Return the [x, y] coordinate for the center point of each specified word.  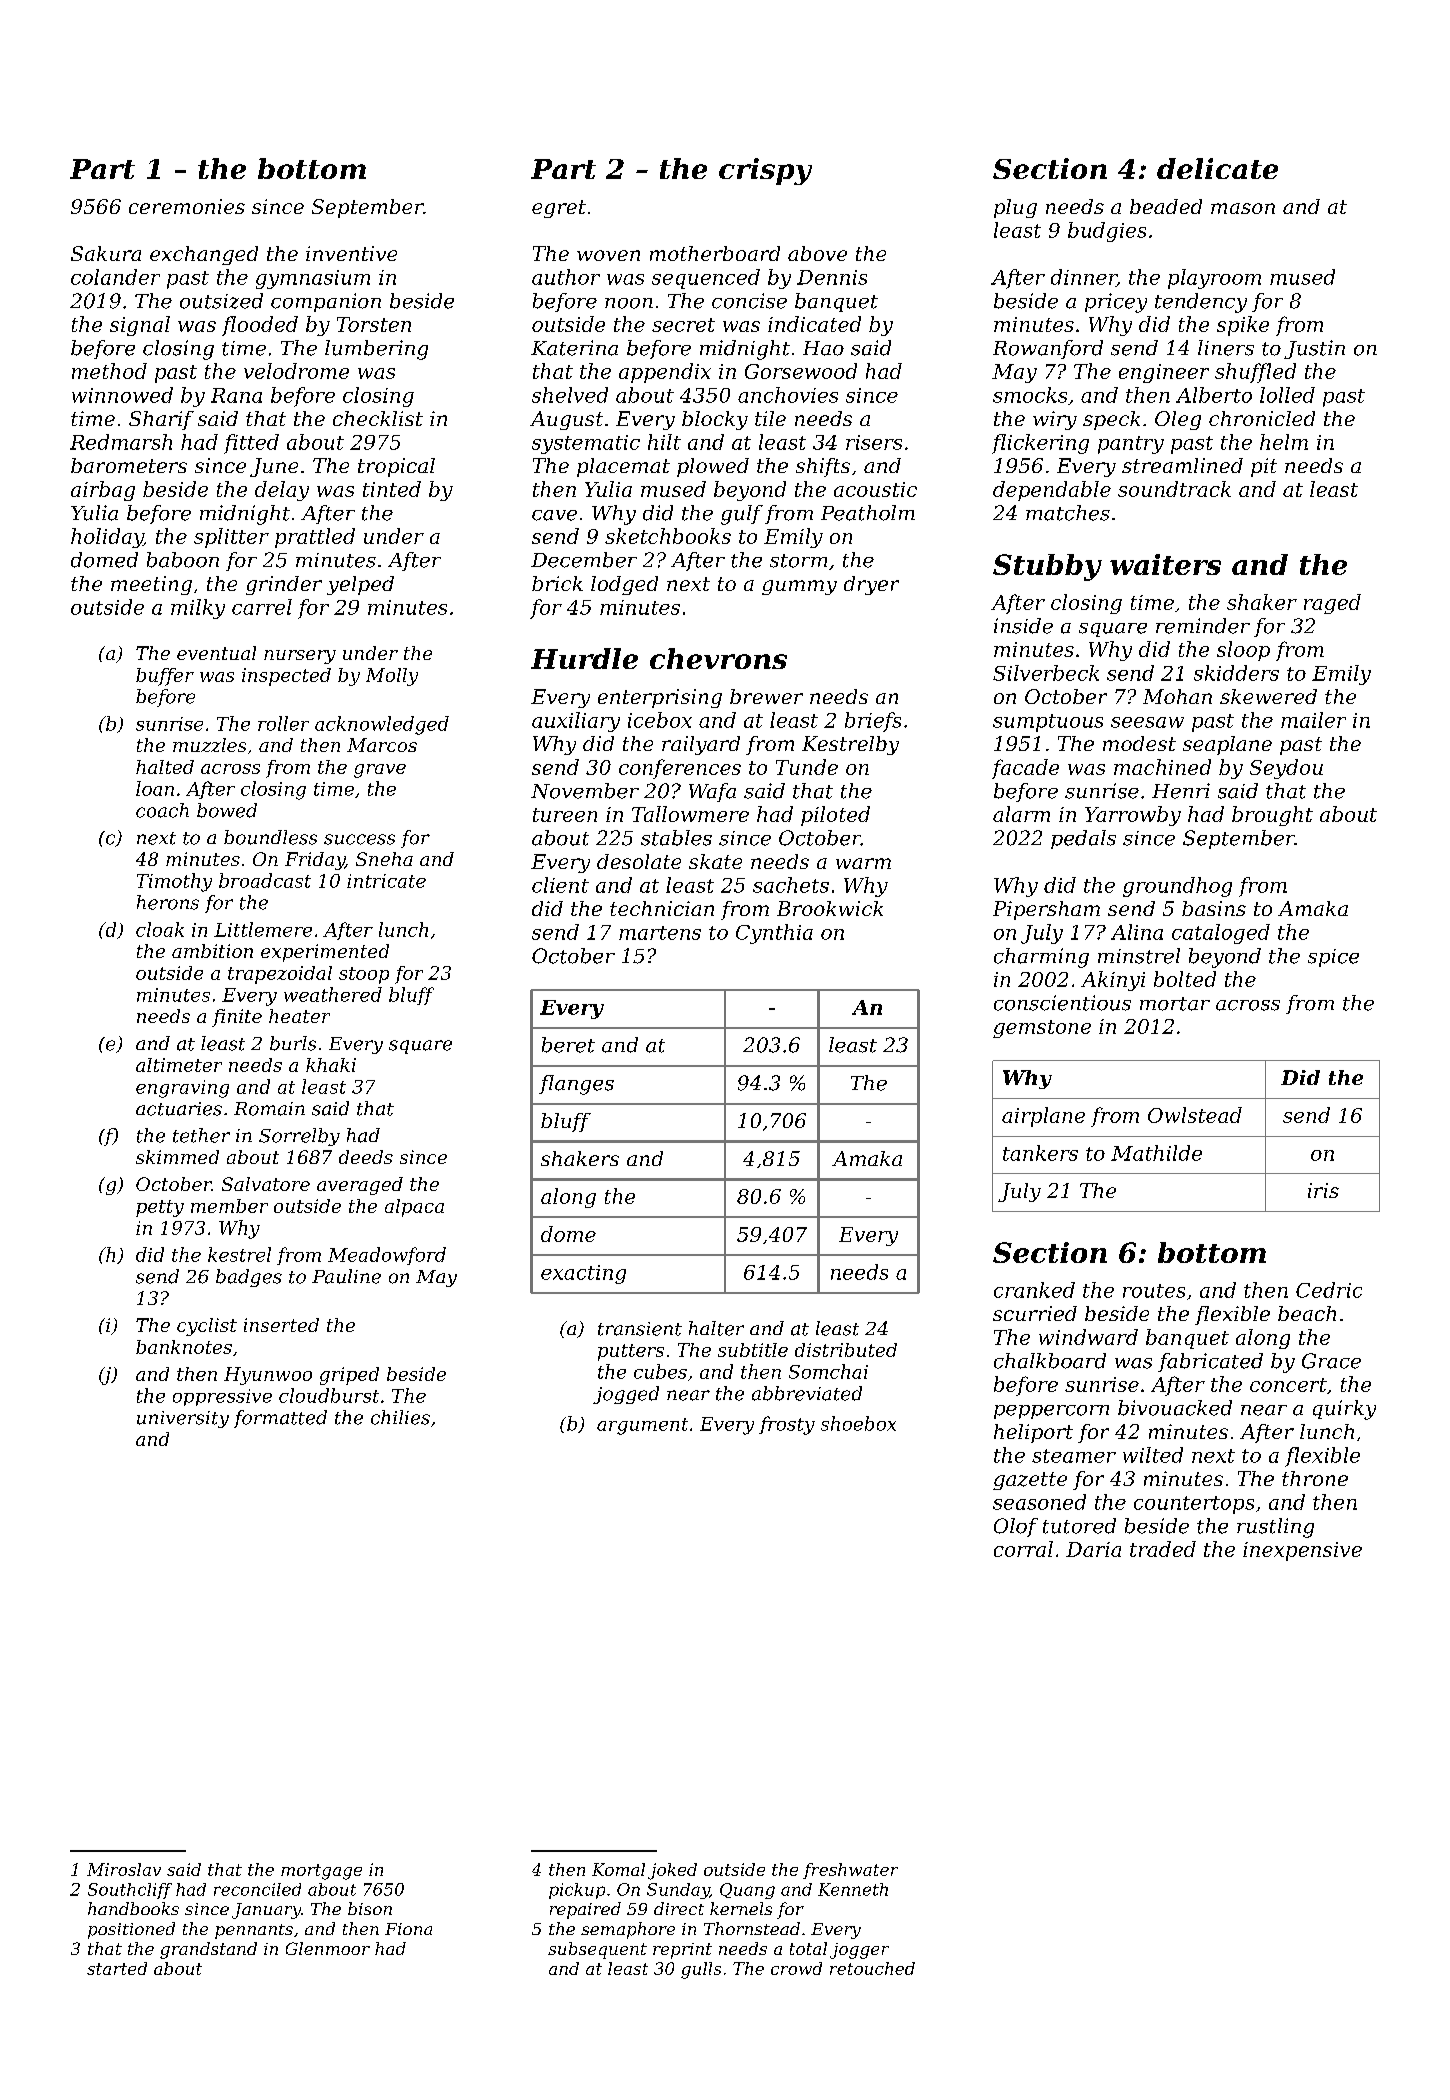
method [109, 371]
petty [160, 1208]
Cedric [1329, 1290]
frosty [787, 1425]
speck [1111, 420]
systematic [586, 444]
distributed [846, 1350]
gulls [701, 1970]
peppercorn [1051, 1412]
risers [874, 442]
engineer [1164, 373]
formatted [280, 1419]
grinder [284, 585]
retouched [872, 1968]
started [117, 1968]
